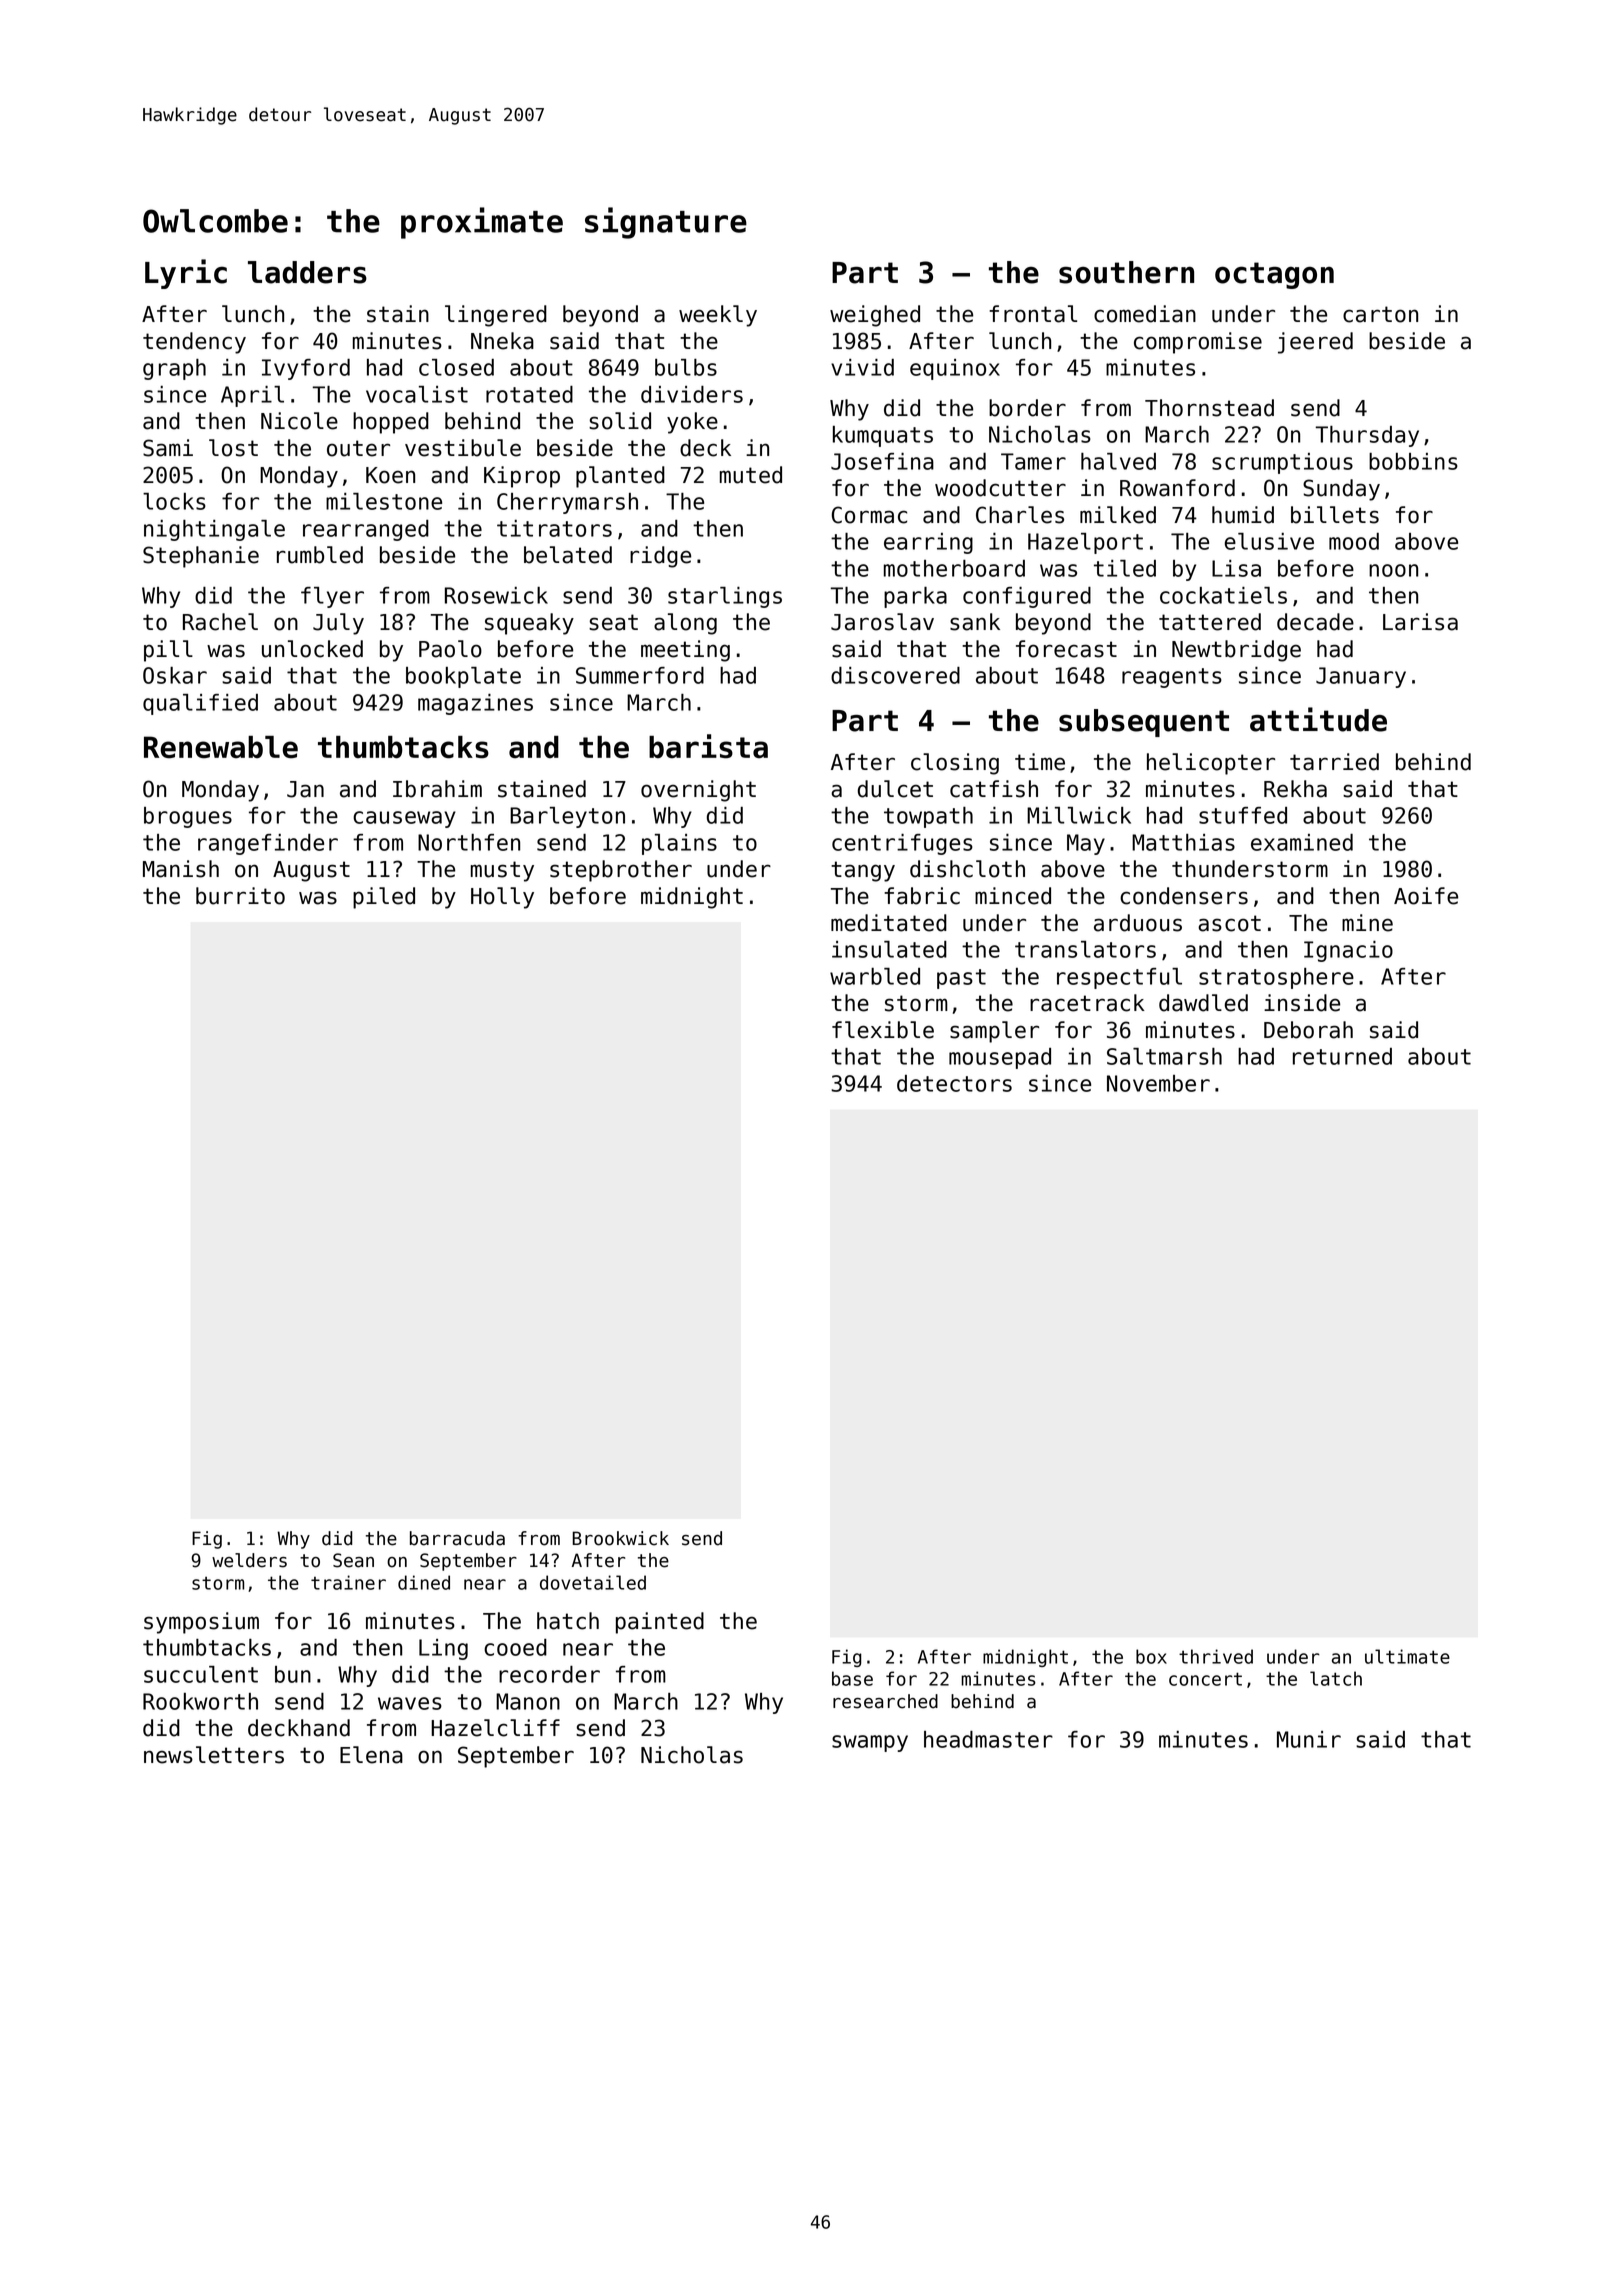 This image has height=2292, width=1620. What do you see at coordinates (186, 274) in the image?
I see `Lyric` at bounding box center [186, 274].
